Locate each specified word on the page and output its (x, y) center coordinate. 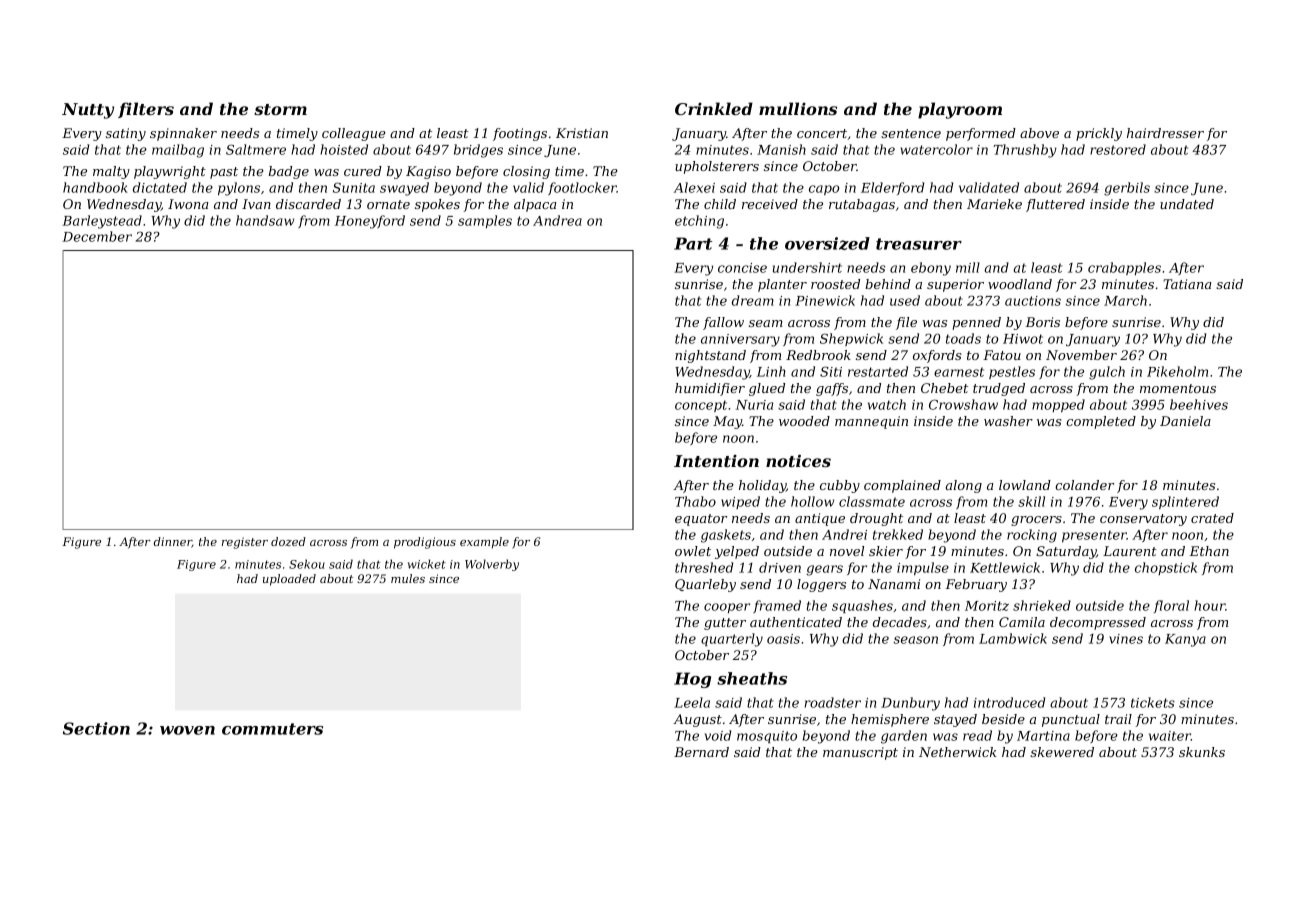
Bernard (701, 752)
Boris (1042, 322)
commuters (272, 729)
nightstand (710, 356)
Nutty (88, 111)
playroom (960, 110)
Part (693, 243)
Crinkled (714, 108)
